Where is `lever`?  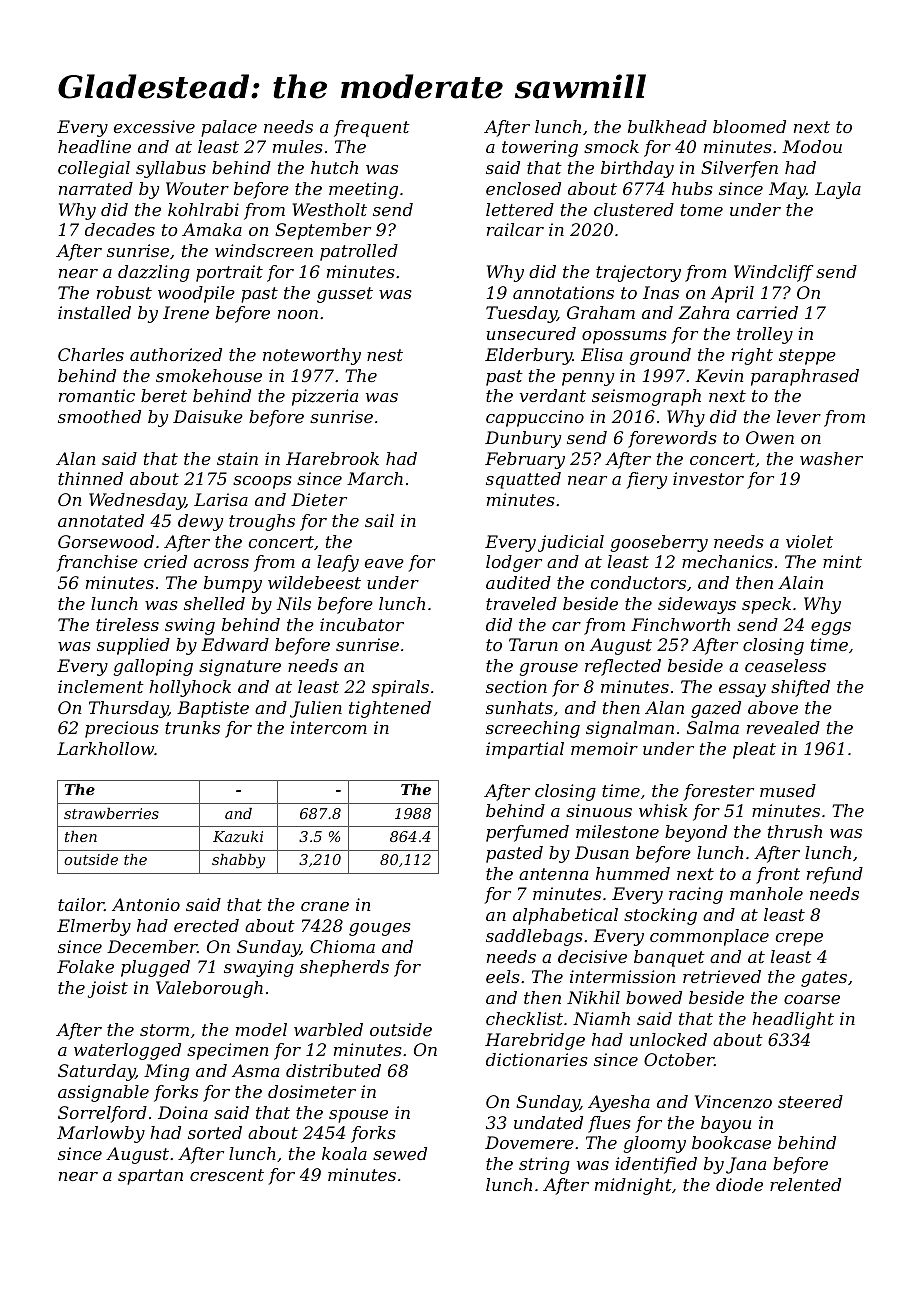
lever is located at coordinates (799, 416).
